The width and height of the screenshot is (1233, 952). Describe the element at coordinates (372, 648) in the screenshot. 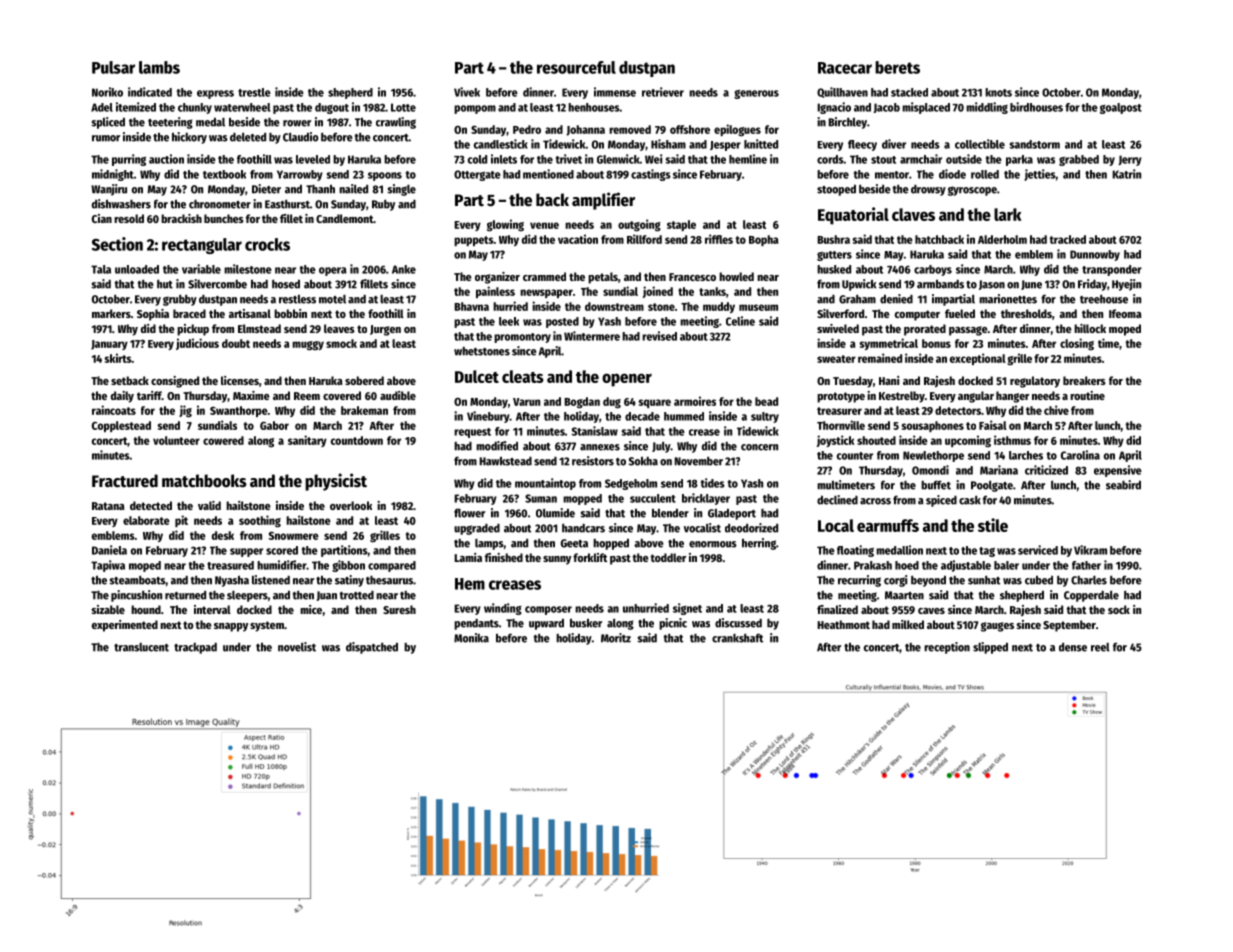

I see `dispatched` at that location.
